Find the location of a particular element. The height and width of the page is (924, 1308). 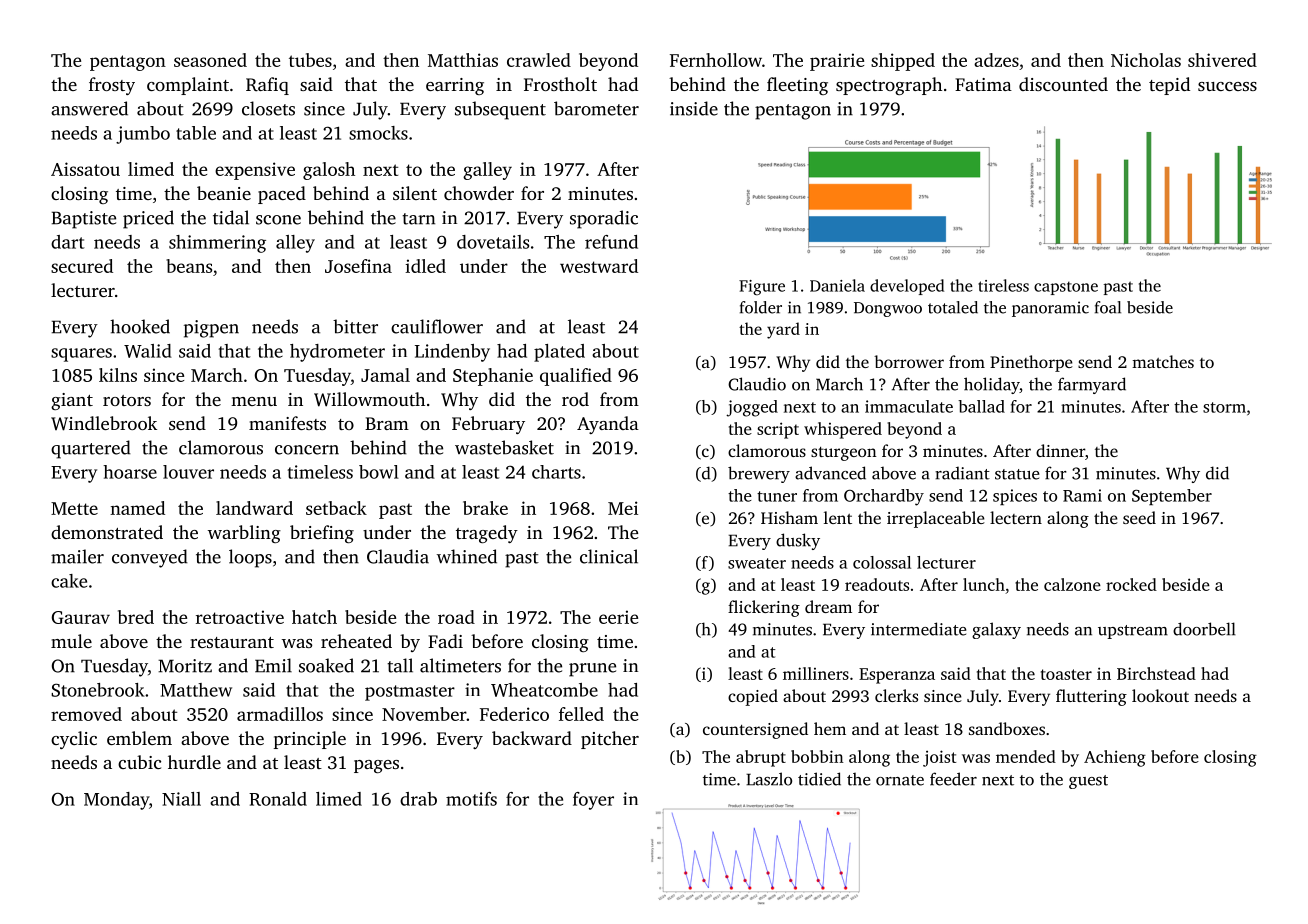

foal is located at coordinates (1108, 307).
